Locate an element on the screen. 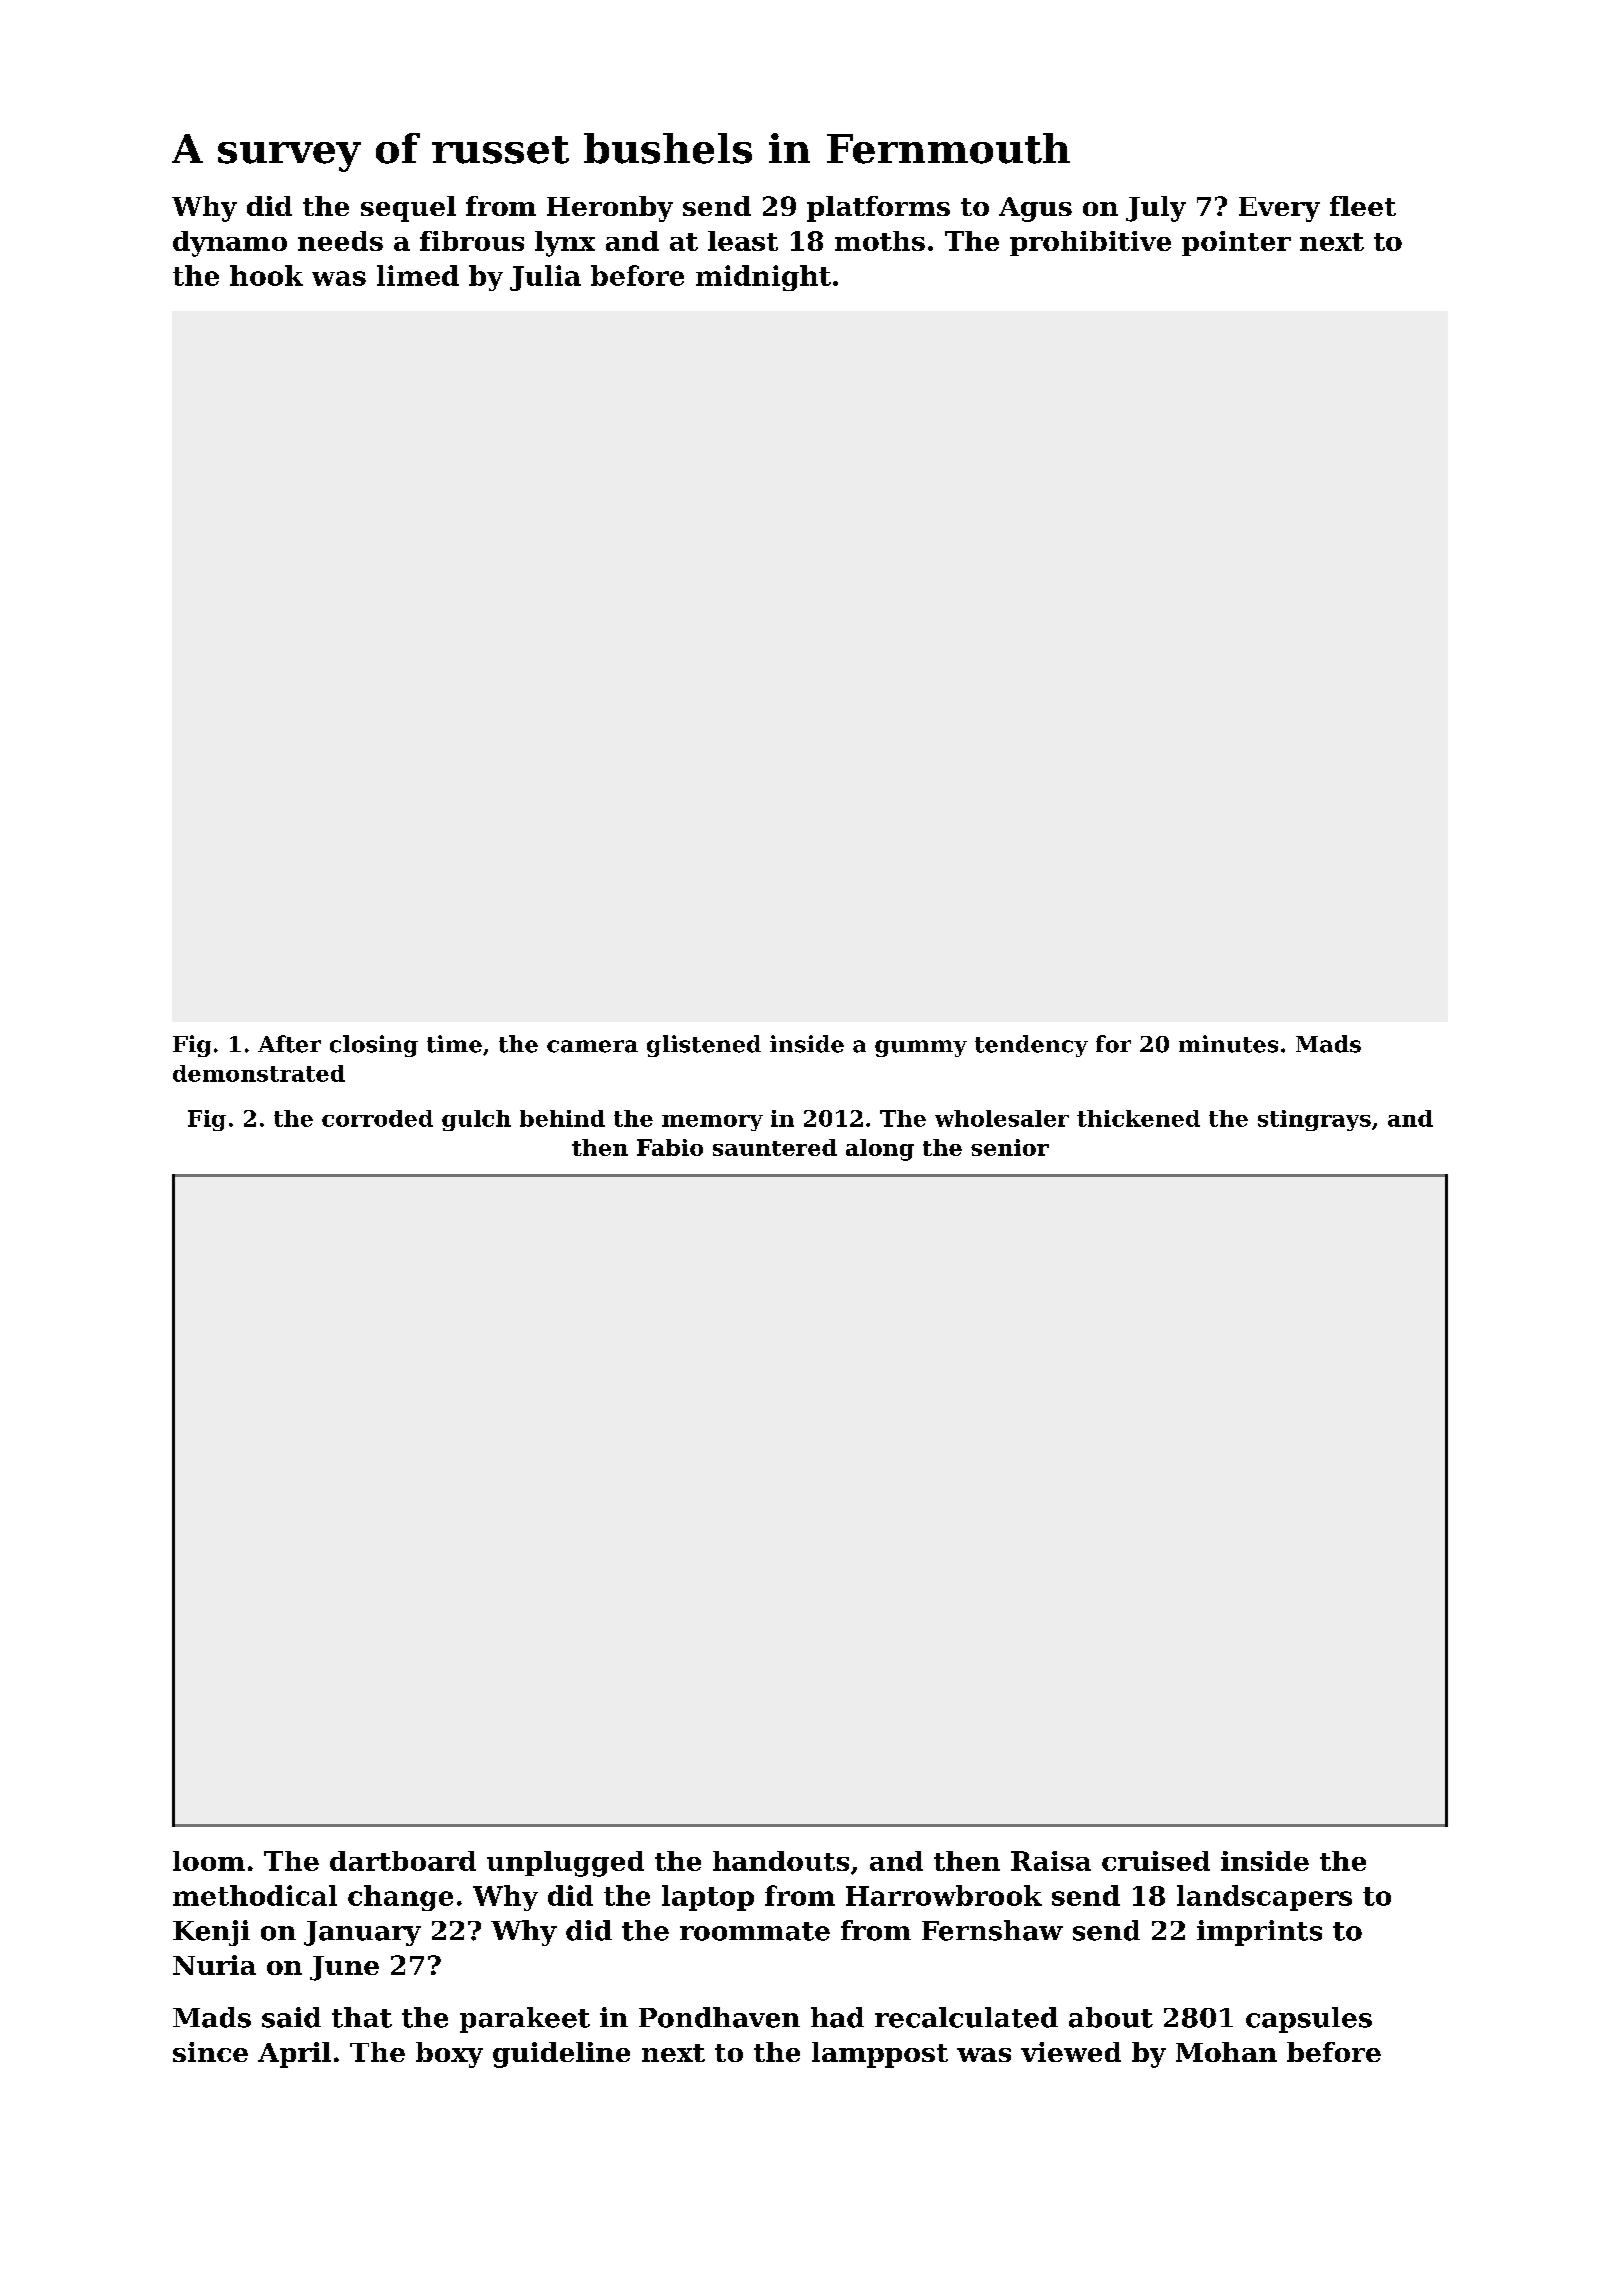 Image resolution: width=1620 pixels, height=2292 pixels. dynamo is located at coordinates (230, 244).
